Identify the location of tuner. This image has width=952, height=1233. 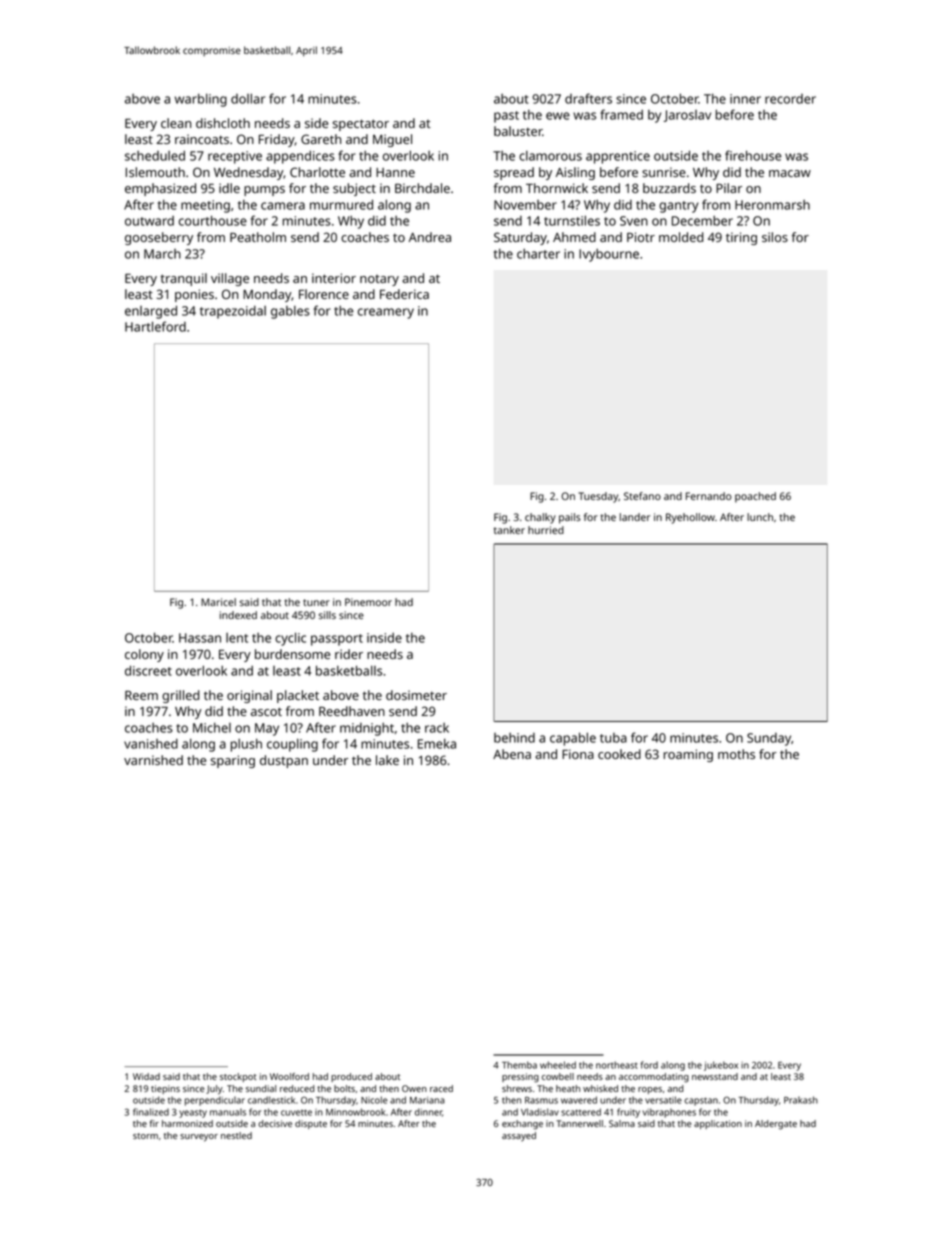
(316, 602).
